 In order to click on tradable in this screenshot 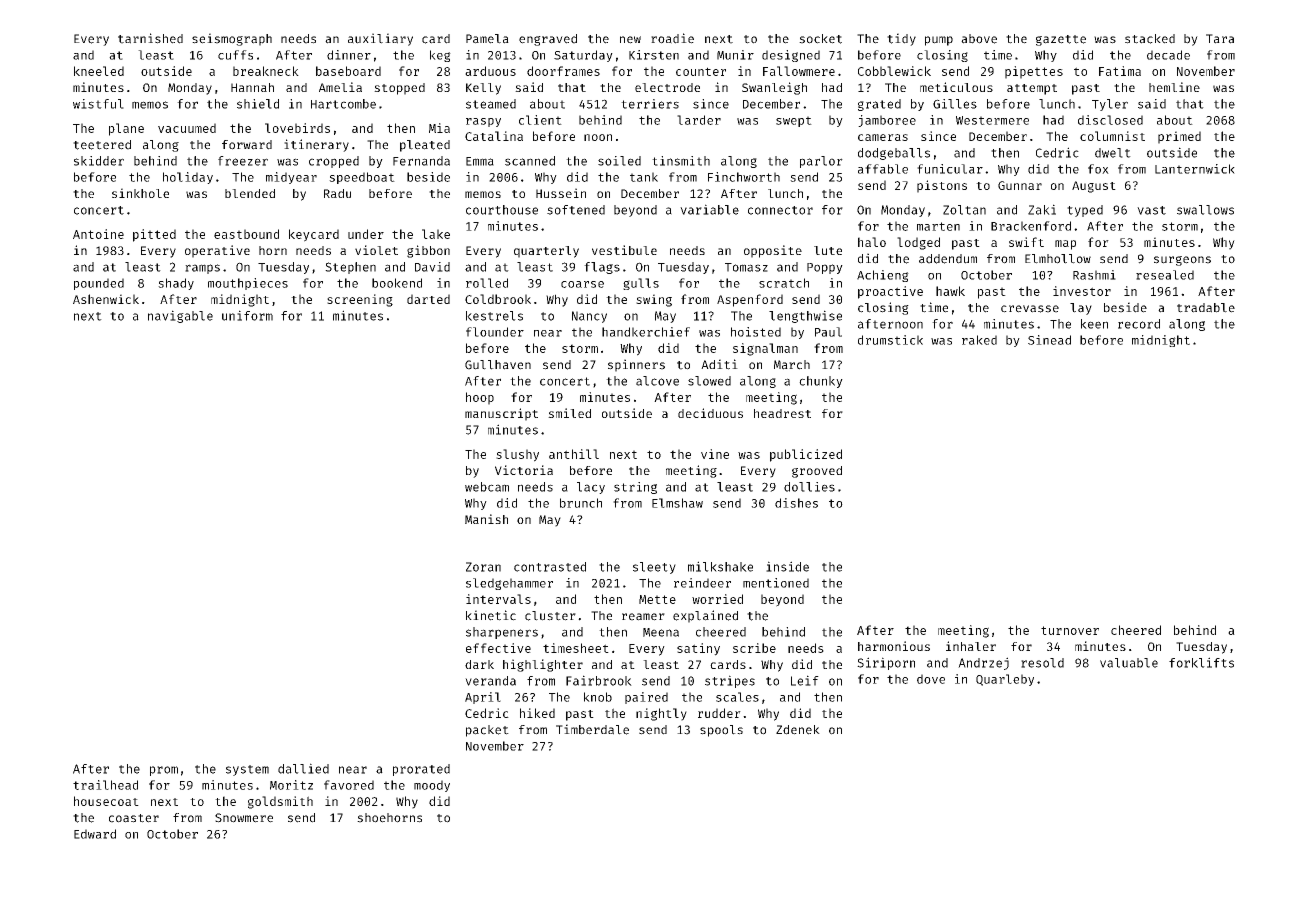, I will do `click(1206, 308)`.
